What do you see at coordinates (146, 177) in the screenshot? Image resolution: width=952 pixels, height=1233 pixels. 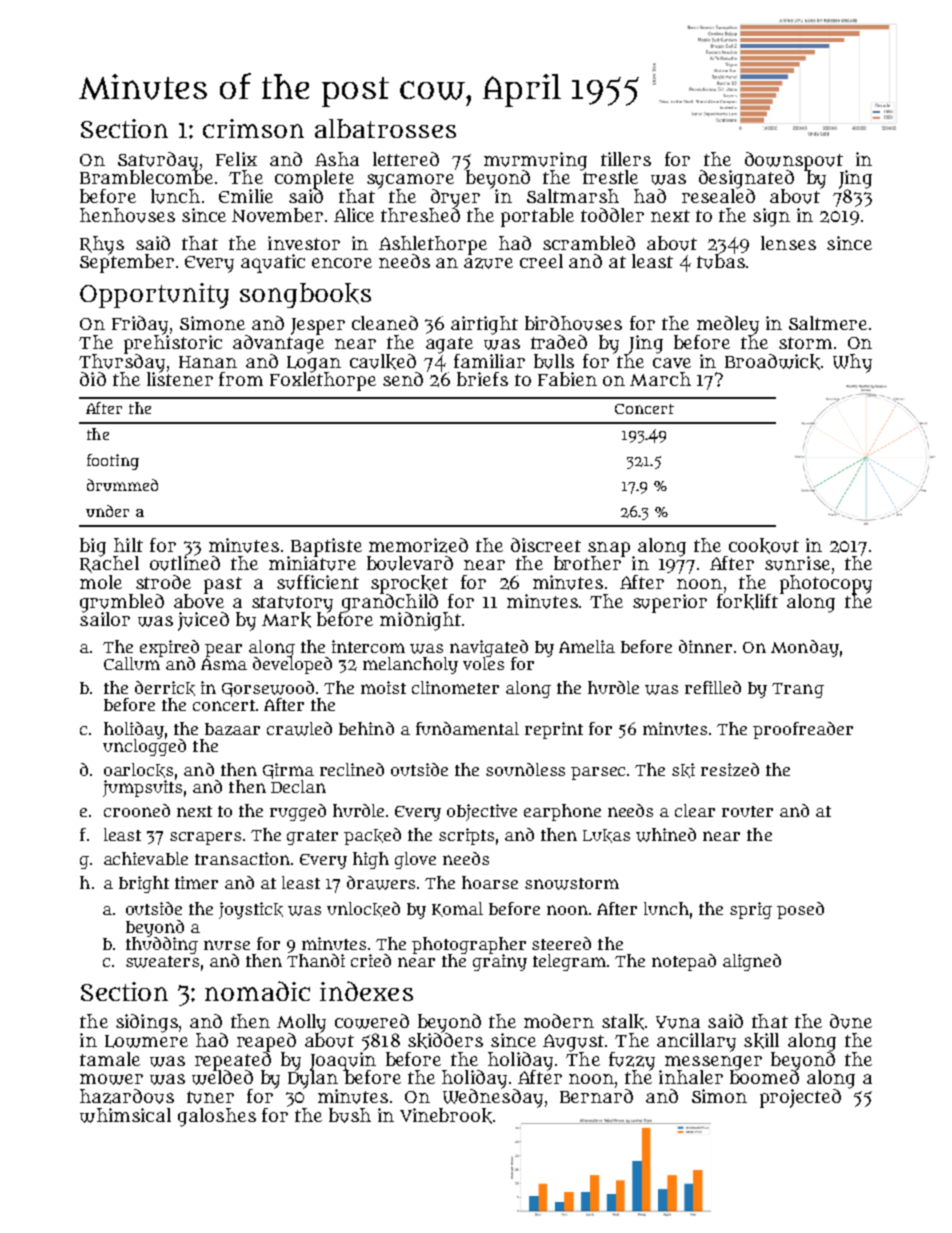 I see `Bramblecombe` at bounding box center [146, 177].
